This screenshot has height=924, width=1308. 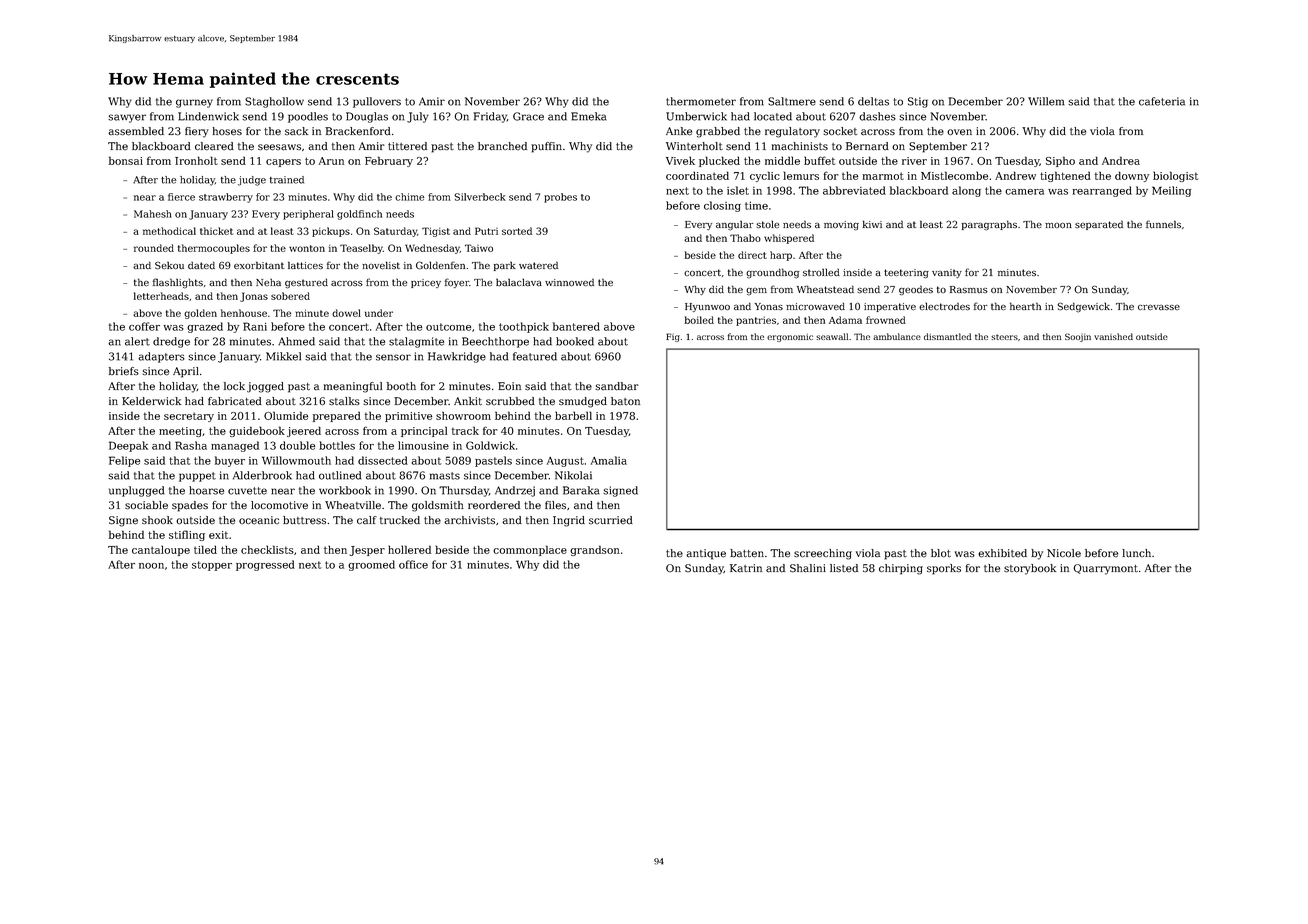 What do you see at coordinates (746, 568) in the screenshot?
I see `Katrin` at bounding box center [746, 568].
